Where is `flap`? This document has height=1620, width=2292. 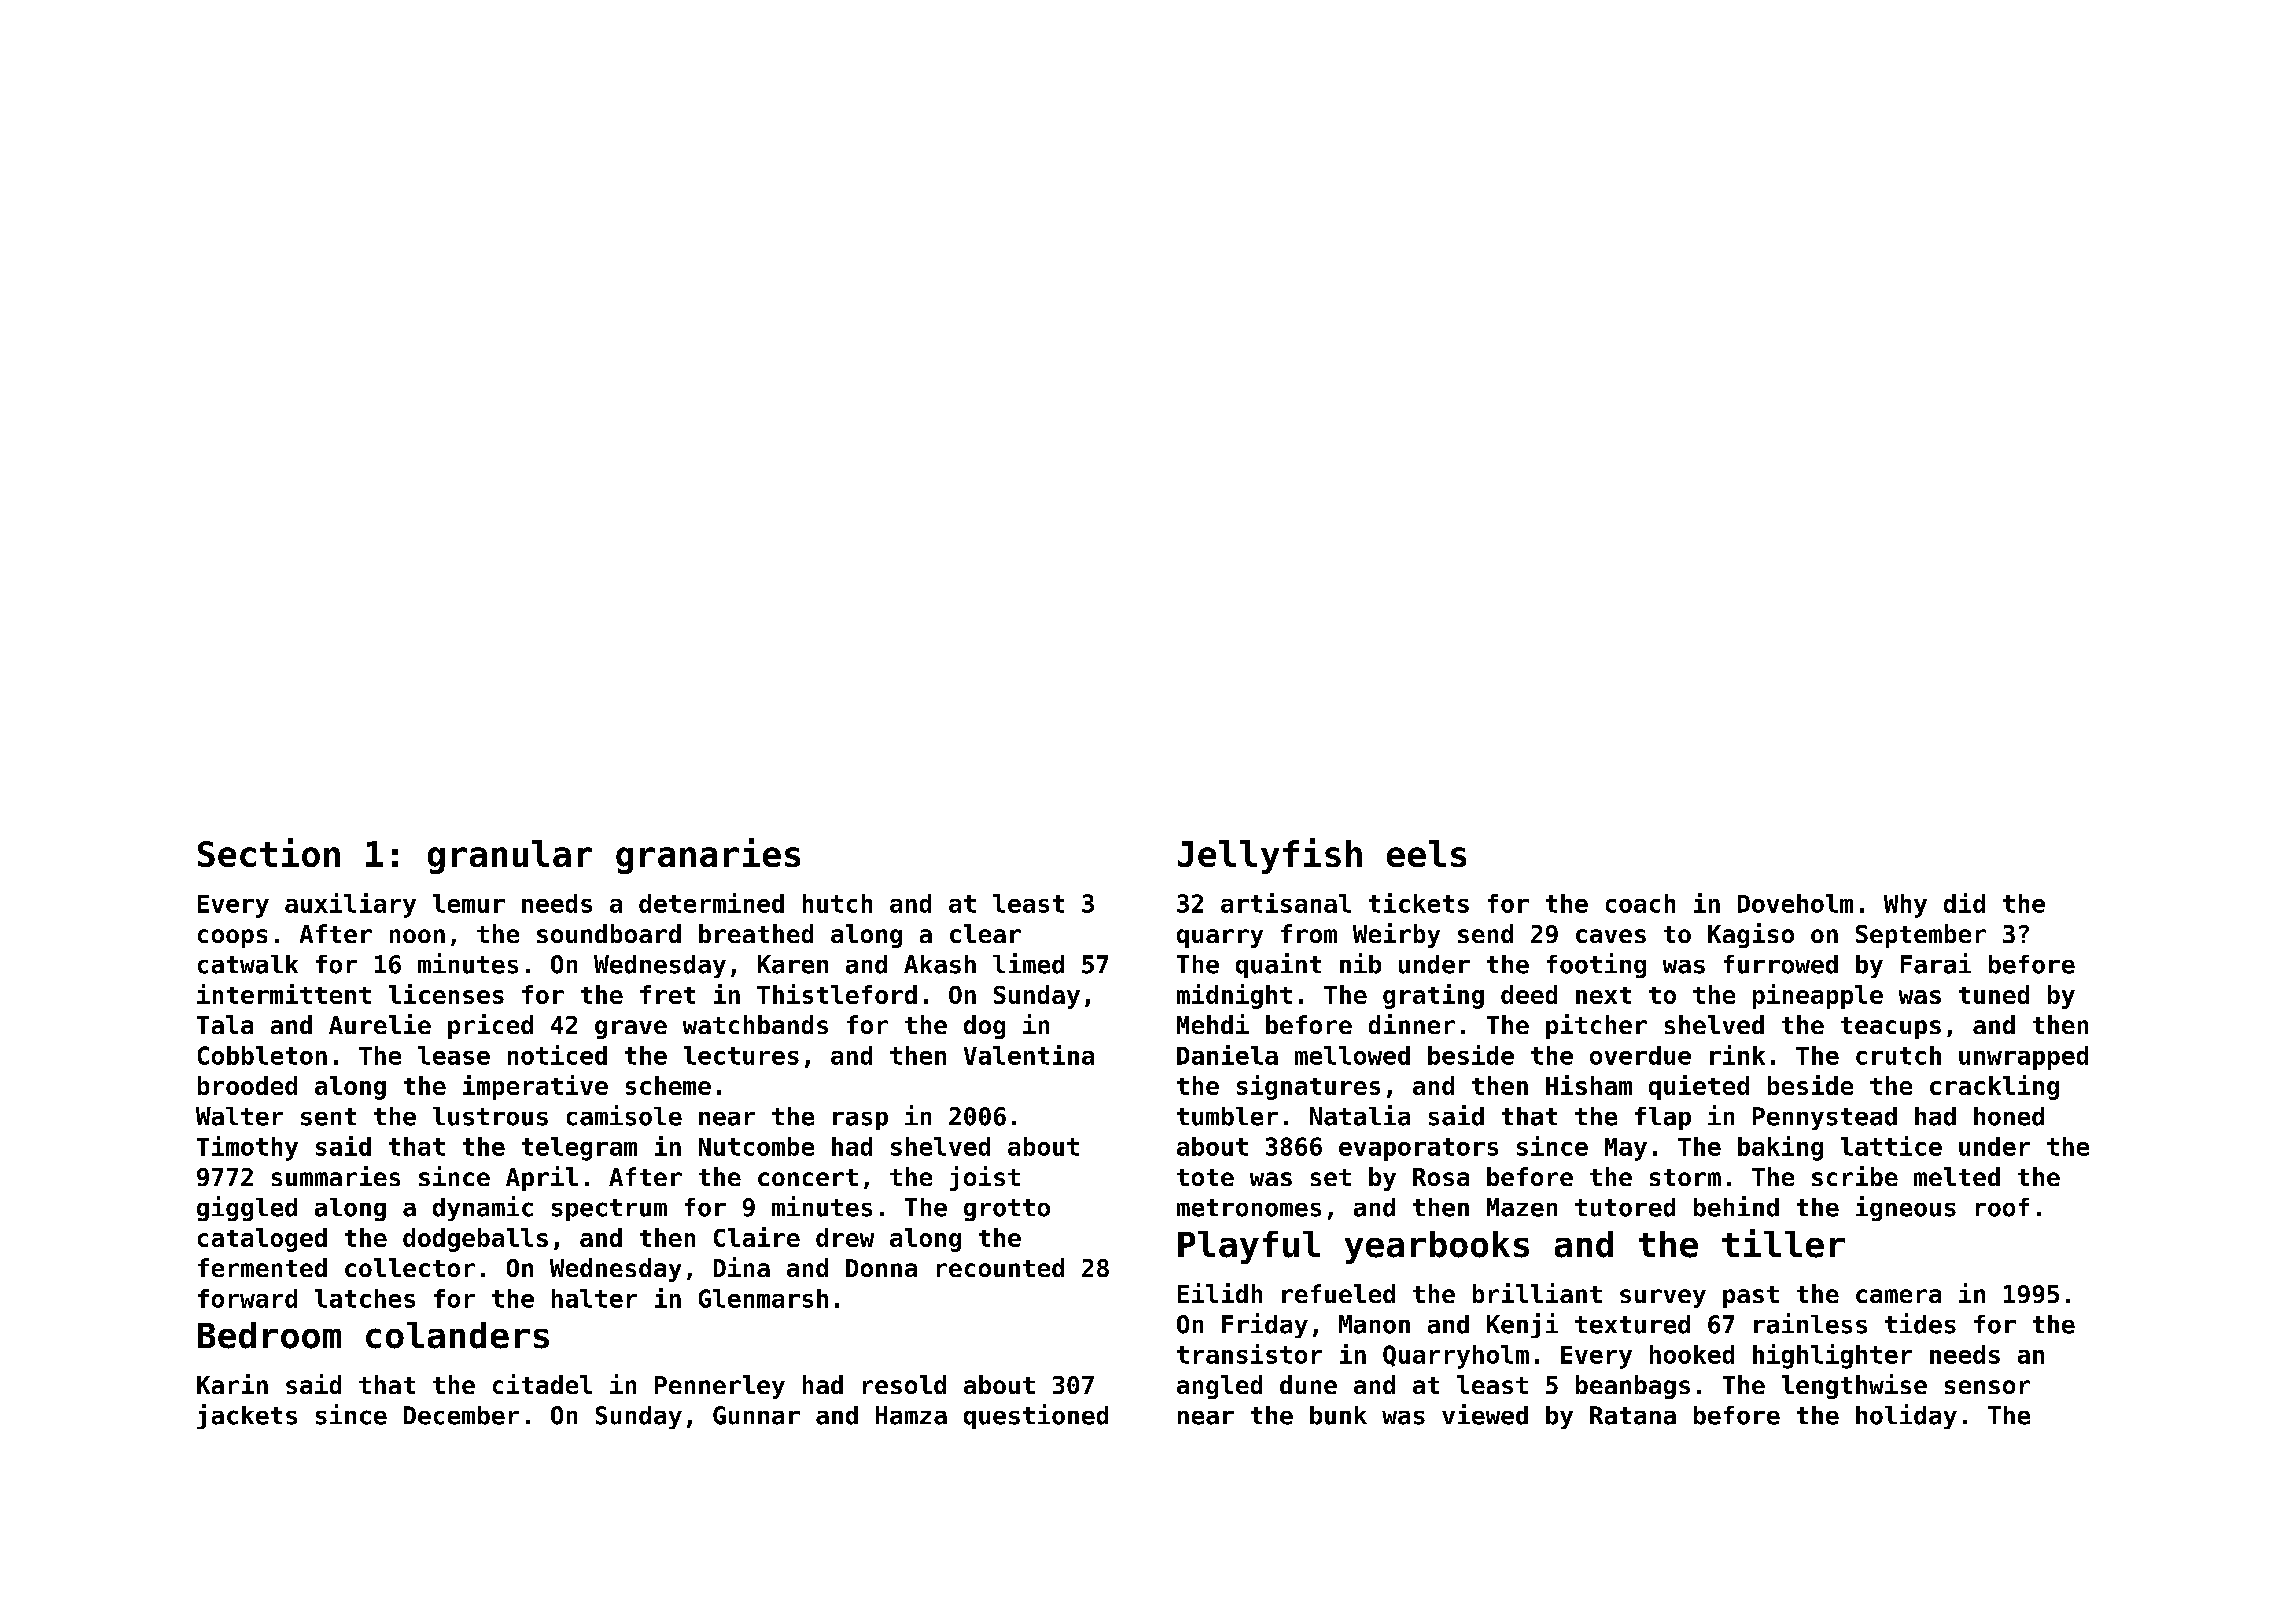
flap is located at coordinates (1663, 1118).
